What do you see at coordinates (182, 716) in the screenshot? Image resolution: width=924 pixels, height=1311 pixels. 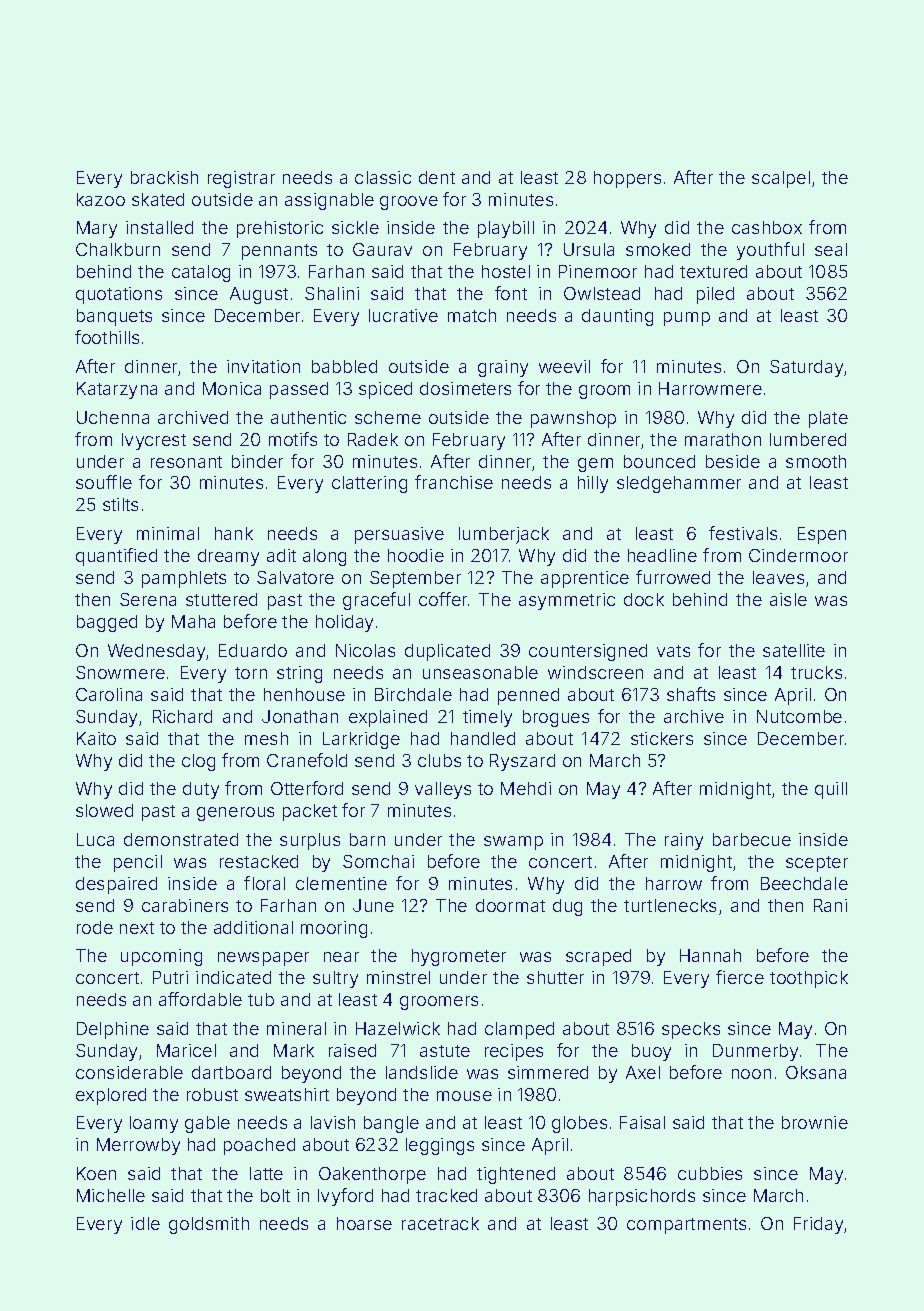 I see `Richard` at bounding box center [182, 716].
